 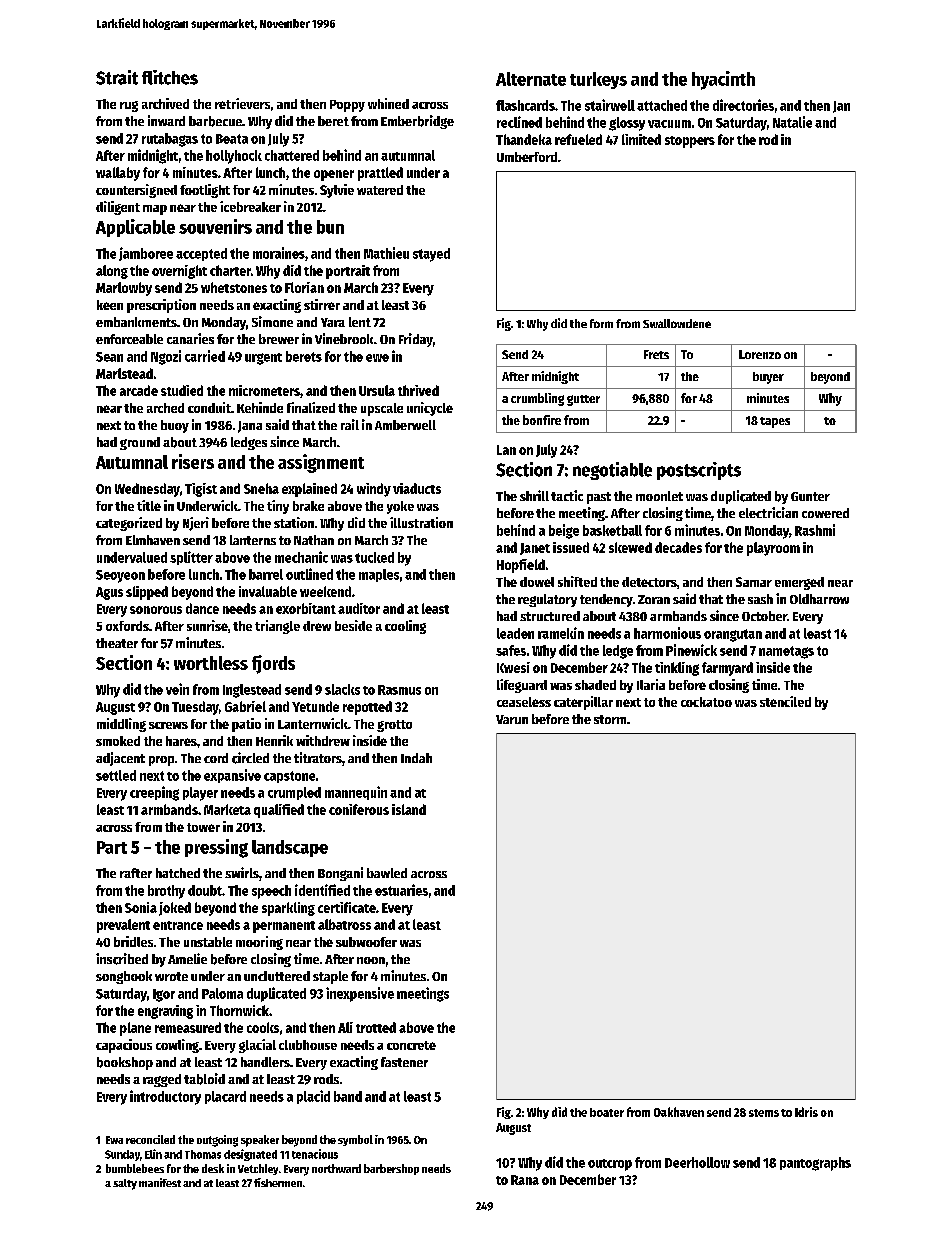 What do you see at coordinates (677, 323) in the screenshot?
I see `Swallowdene` at bounding box center [677, 323].
